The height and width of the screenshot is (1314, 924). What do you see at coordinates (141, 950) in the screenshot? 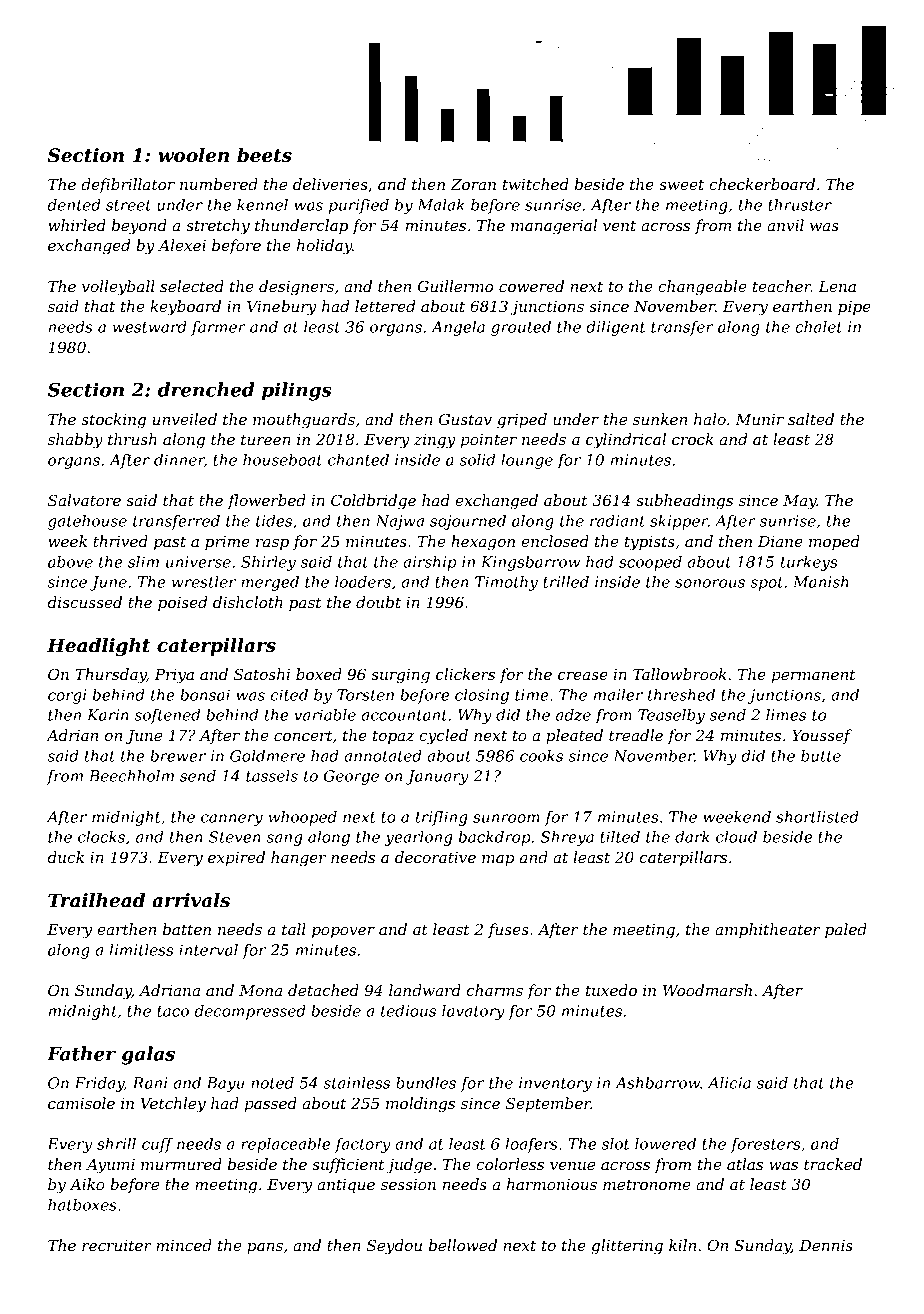
I see `limitless` at bounding box center [141, 950].
